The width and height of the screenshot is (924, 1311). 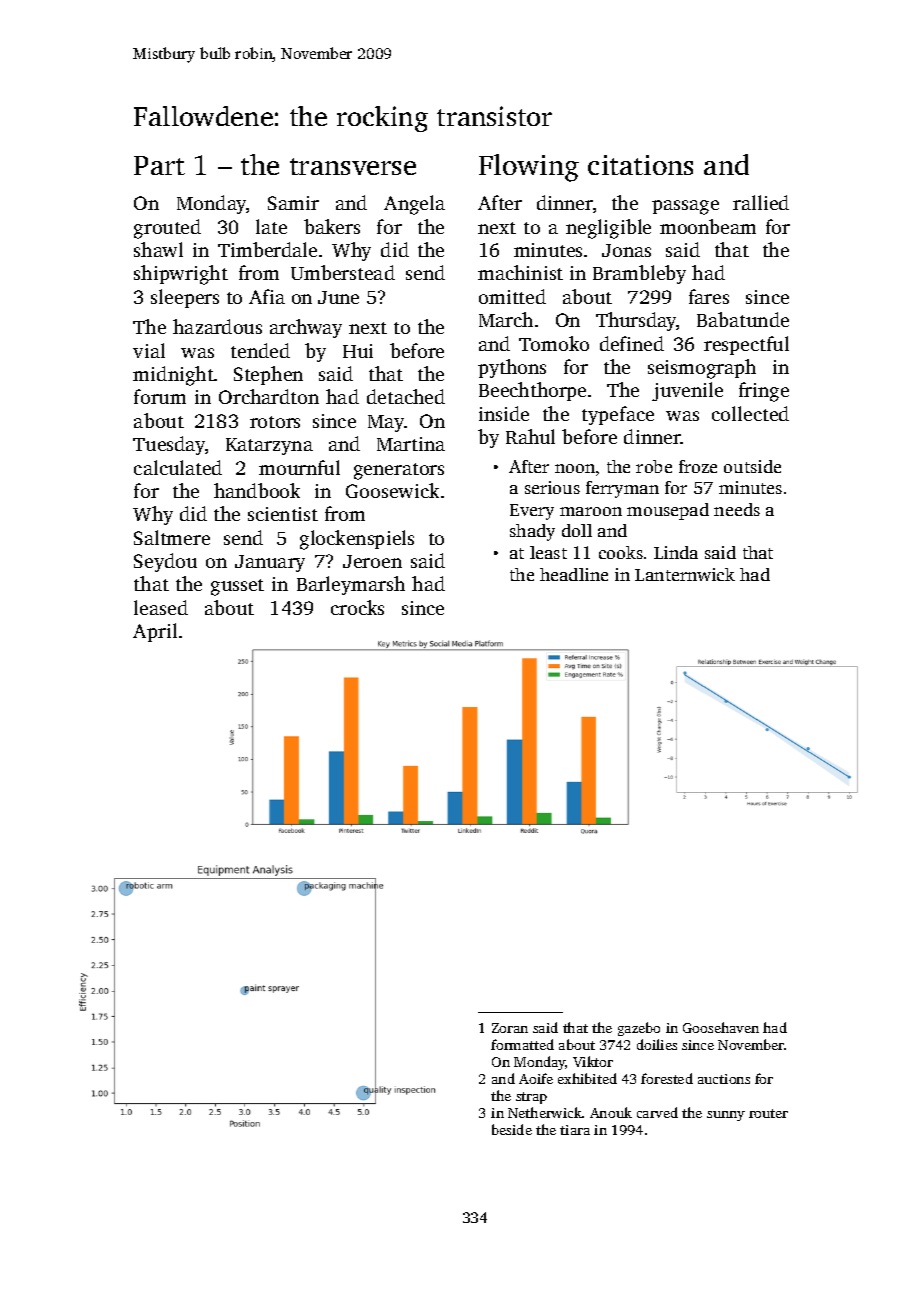 What do you see at coordinates (411, 444) in the screenshot?
I see `Martina` at bounding box center [411, 444].
